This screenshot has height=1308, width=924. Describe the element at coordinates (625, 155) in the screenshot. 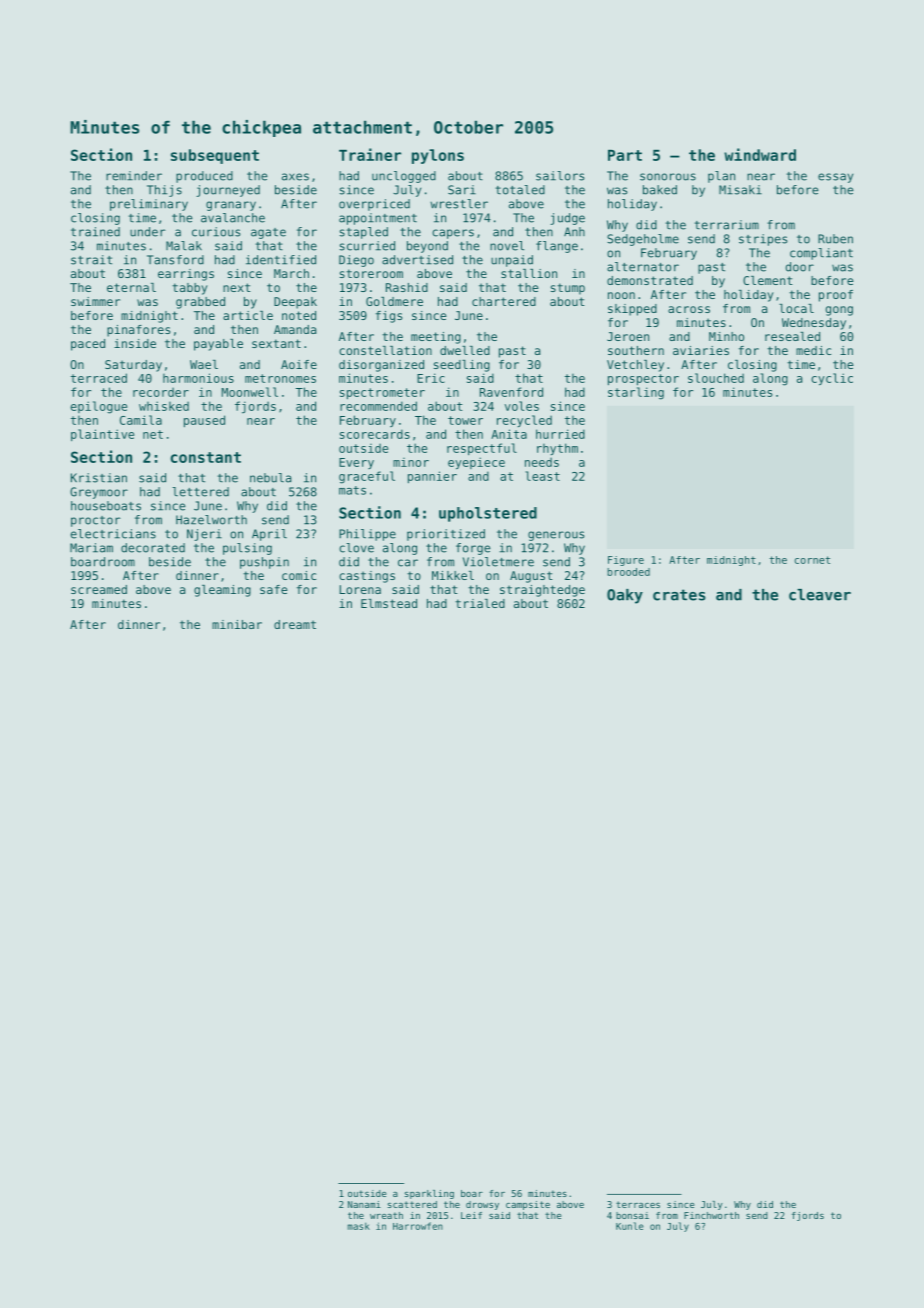

I see `Part` at that location.
